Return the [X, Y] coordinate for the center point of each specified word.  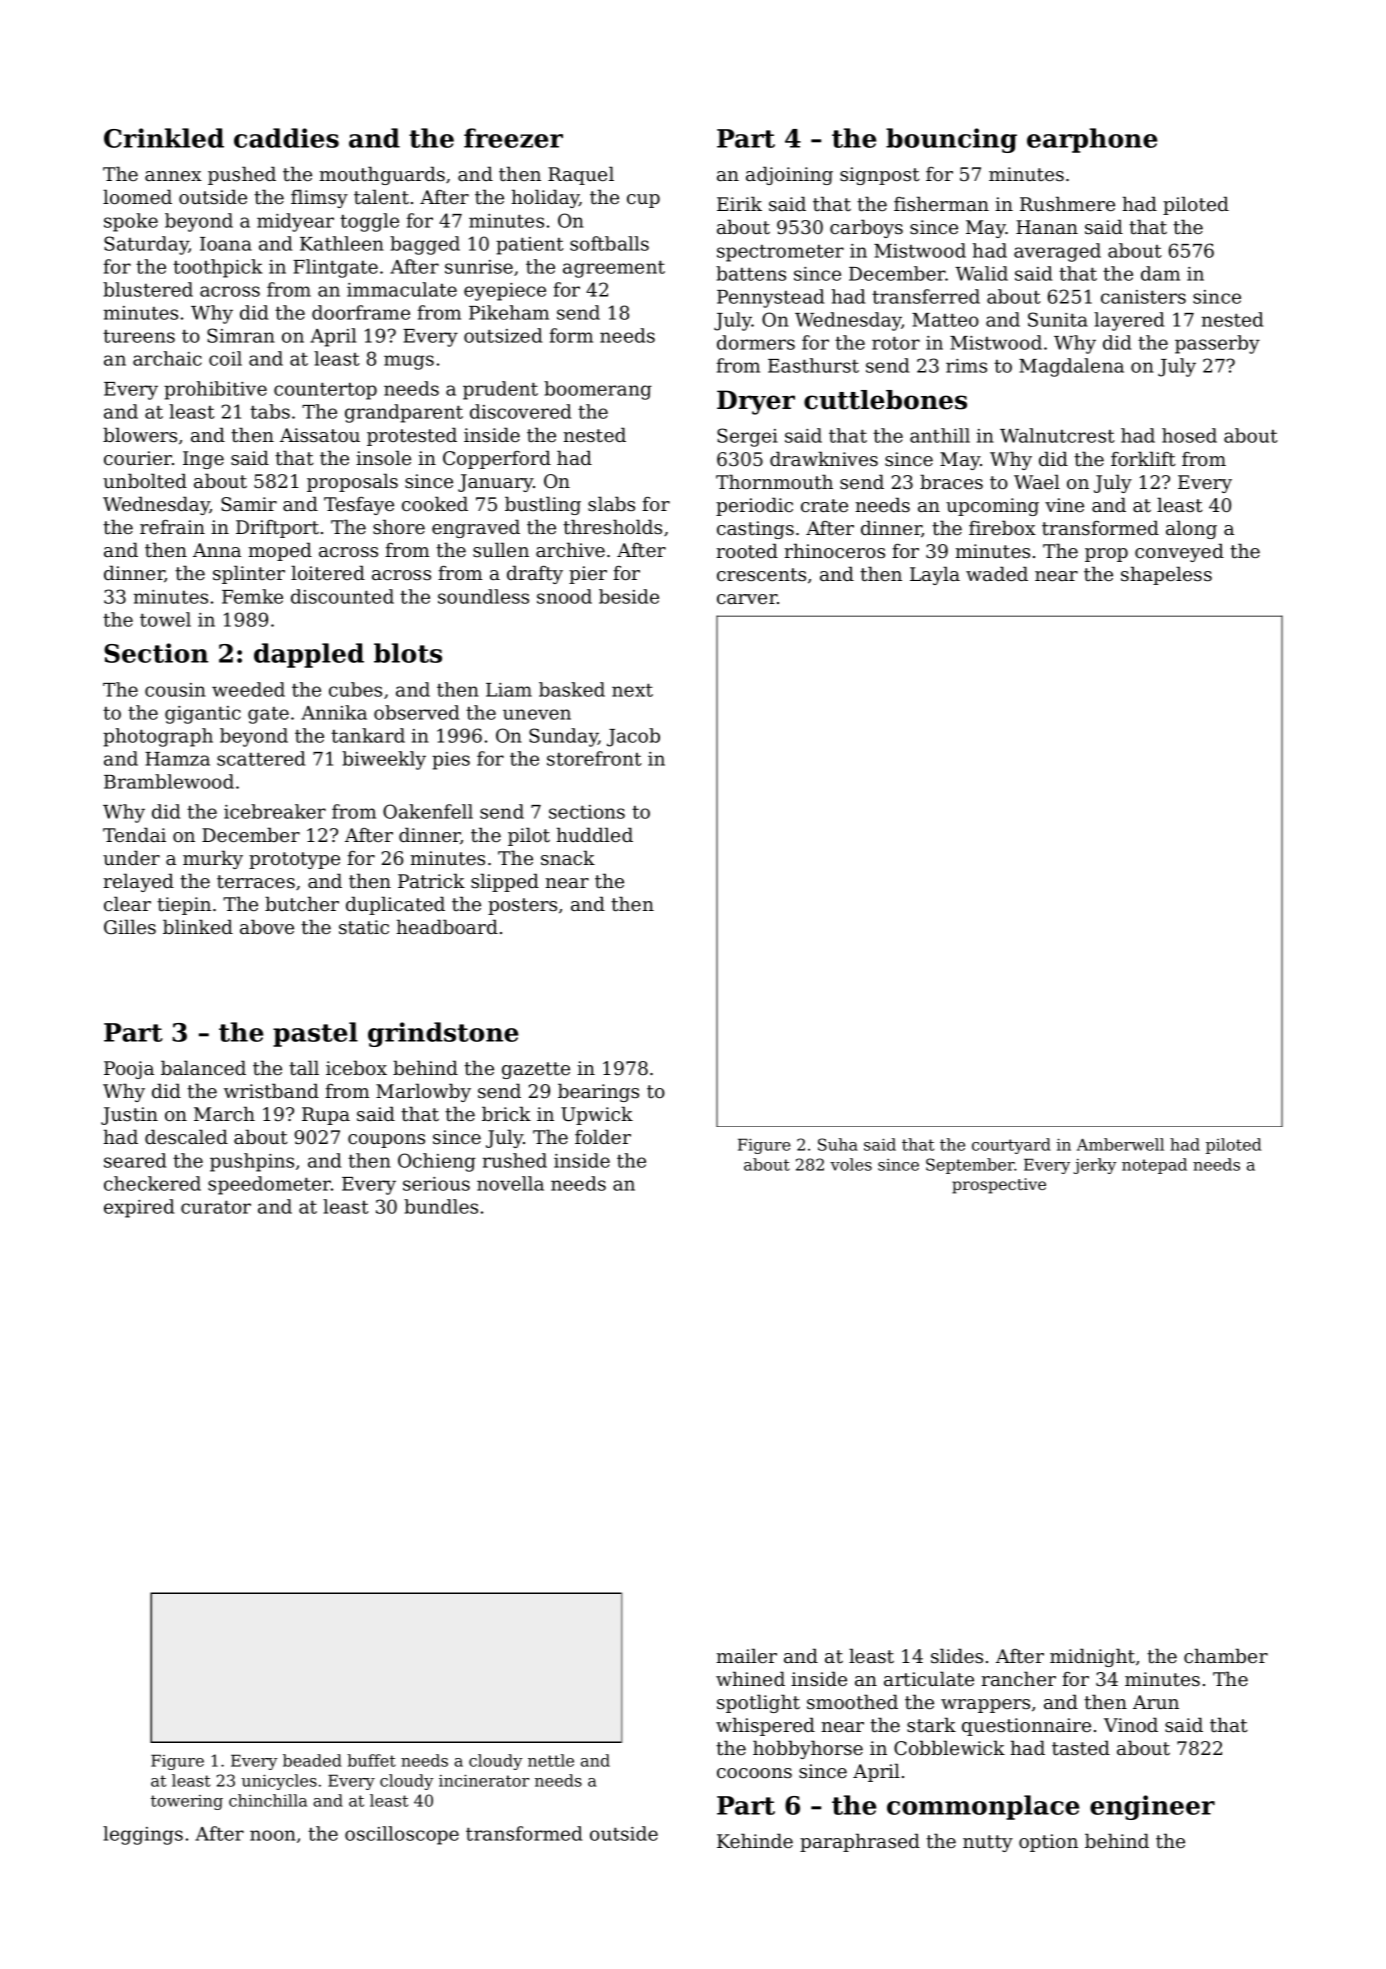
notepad [1154, 1166]
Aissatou [320, 435]
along [1191, 529]
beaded [312, 1760]
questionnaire [1026, 1727]
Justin [129, 1116]
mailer [747, 1655]
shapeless [1166, 575]
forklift [1143, 459]
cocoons [754, 1773]
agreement [614, 269]
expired [139, 1208]
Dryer [756, 402]
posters [522, 906]
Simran [241, 335]
